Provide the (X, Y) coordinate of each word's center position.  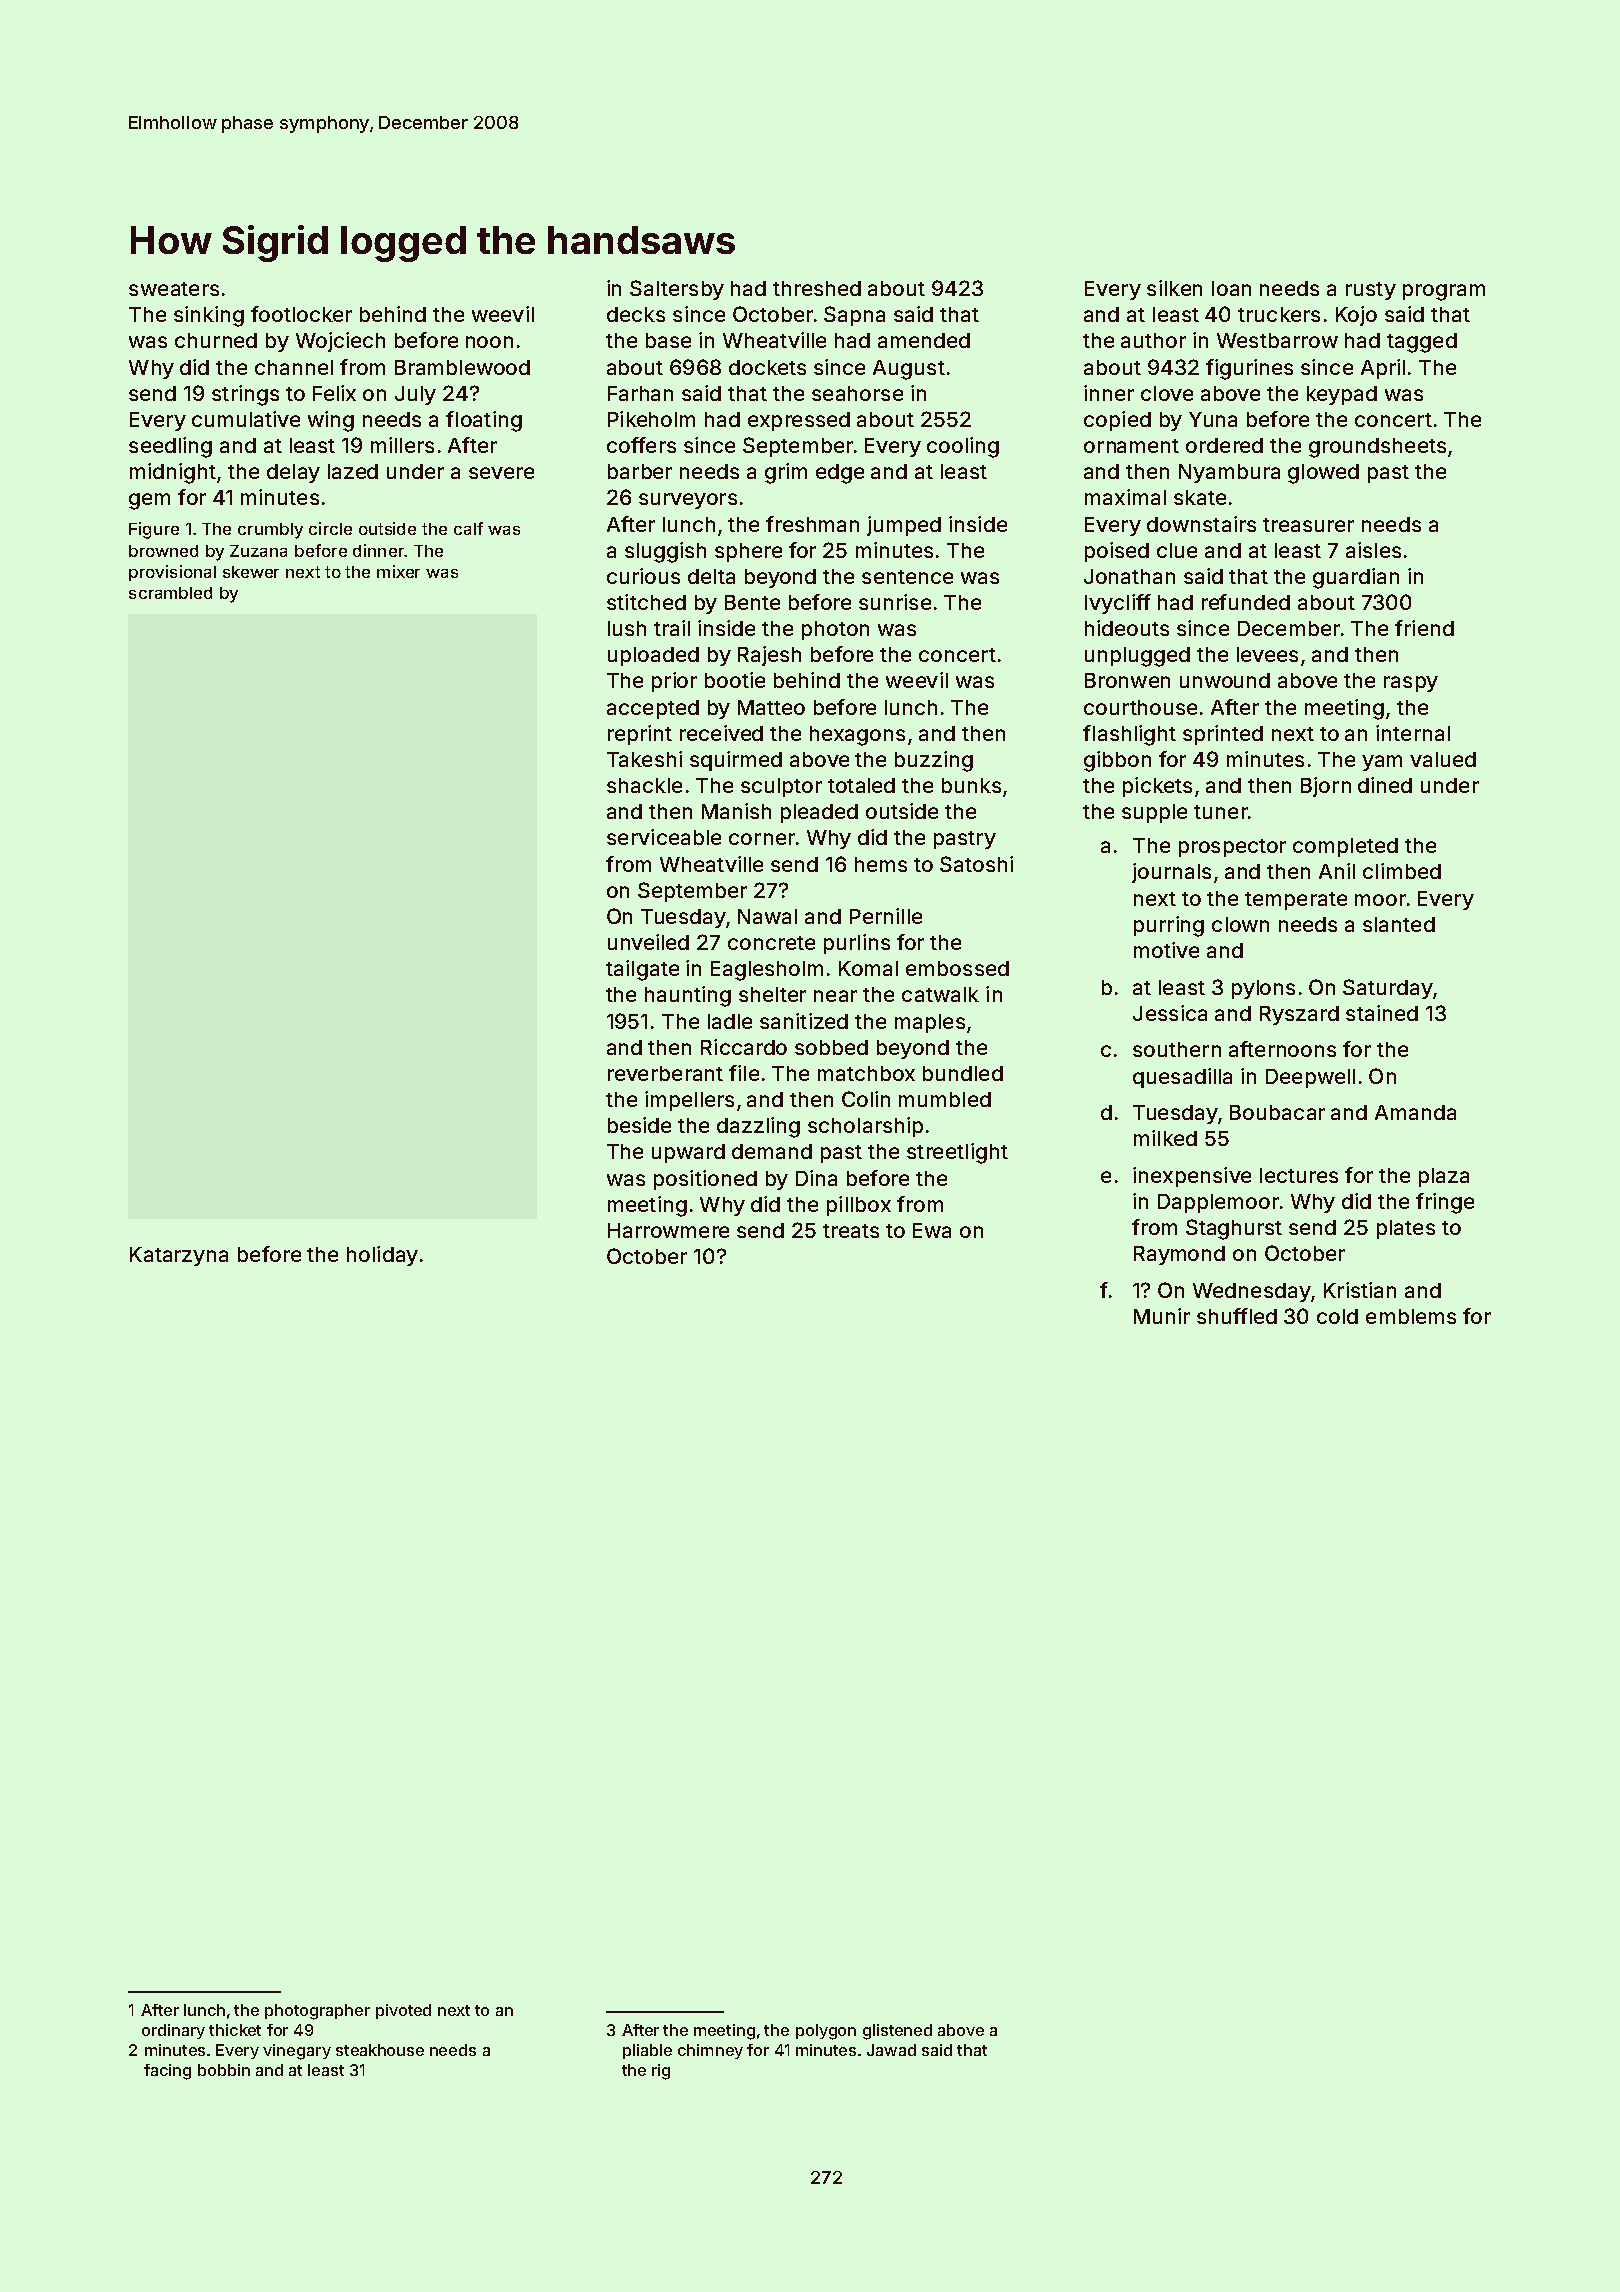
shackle (644, 785)
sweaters (174, 289)
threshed (817, 288)
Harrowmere (668, 1230)
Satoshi (976, 864)
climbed (1402, 871)
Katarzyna (179, 1256)
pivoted (403, 2011)
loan (1231, 288)
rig (661, 2072)
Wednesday (1252, 1292)
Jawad (891, 2050)
